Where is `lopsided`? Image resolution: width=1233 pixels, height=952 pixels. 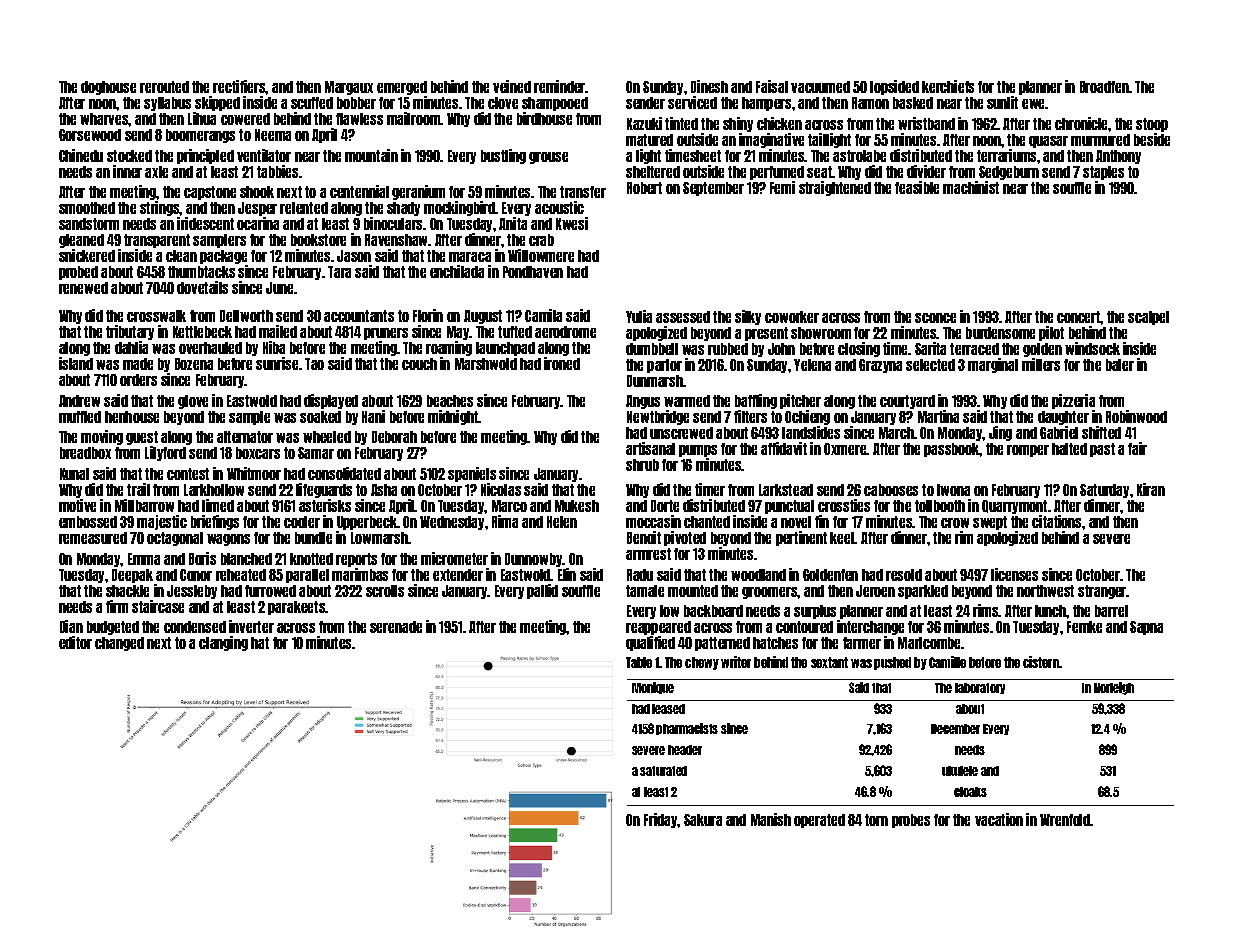
lopsided is located at coordinates (894, 87).
